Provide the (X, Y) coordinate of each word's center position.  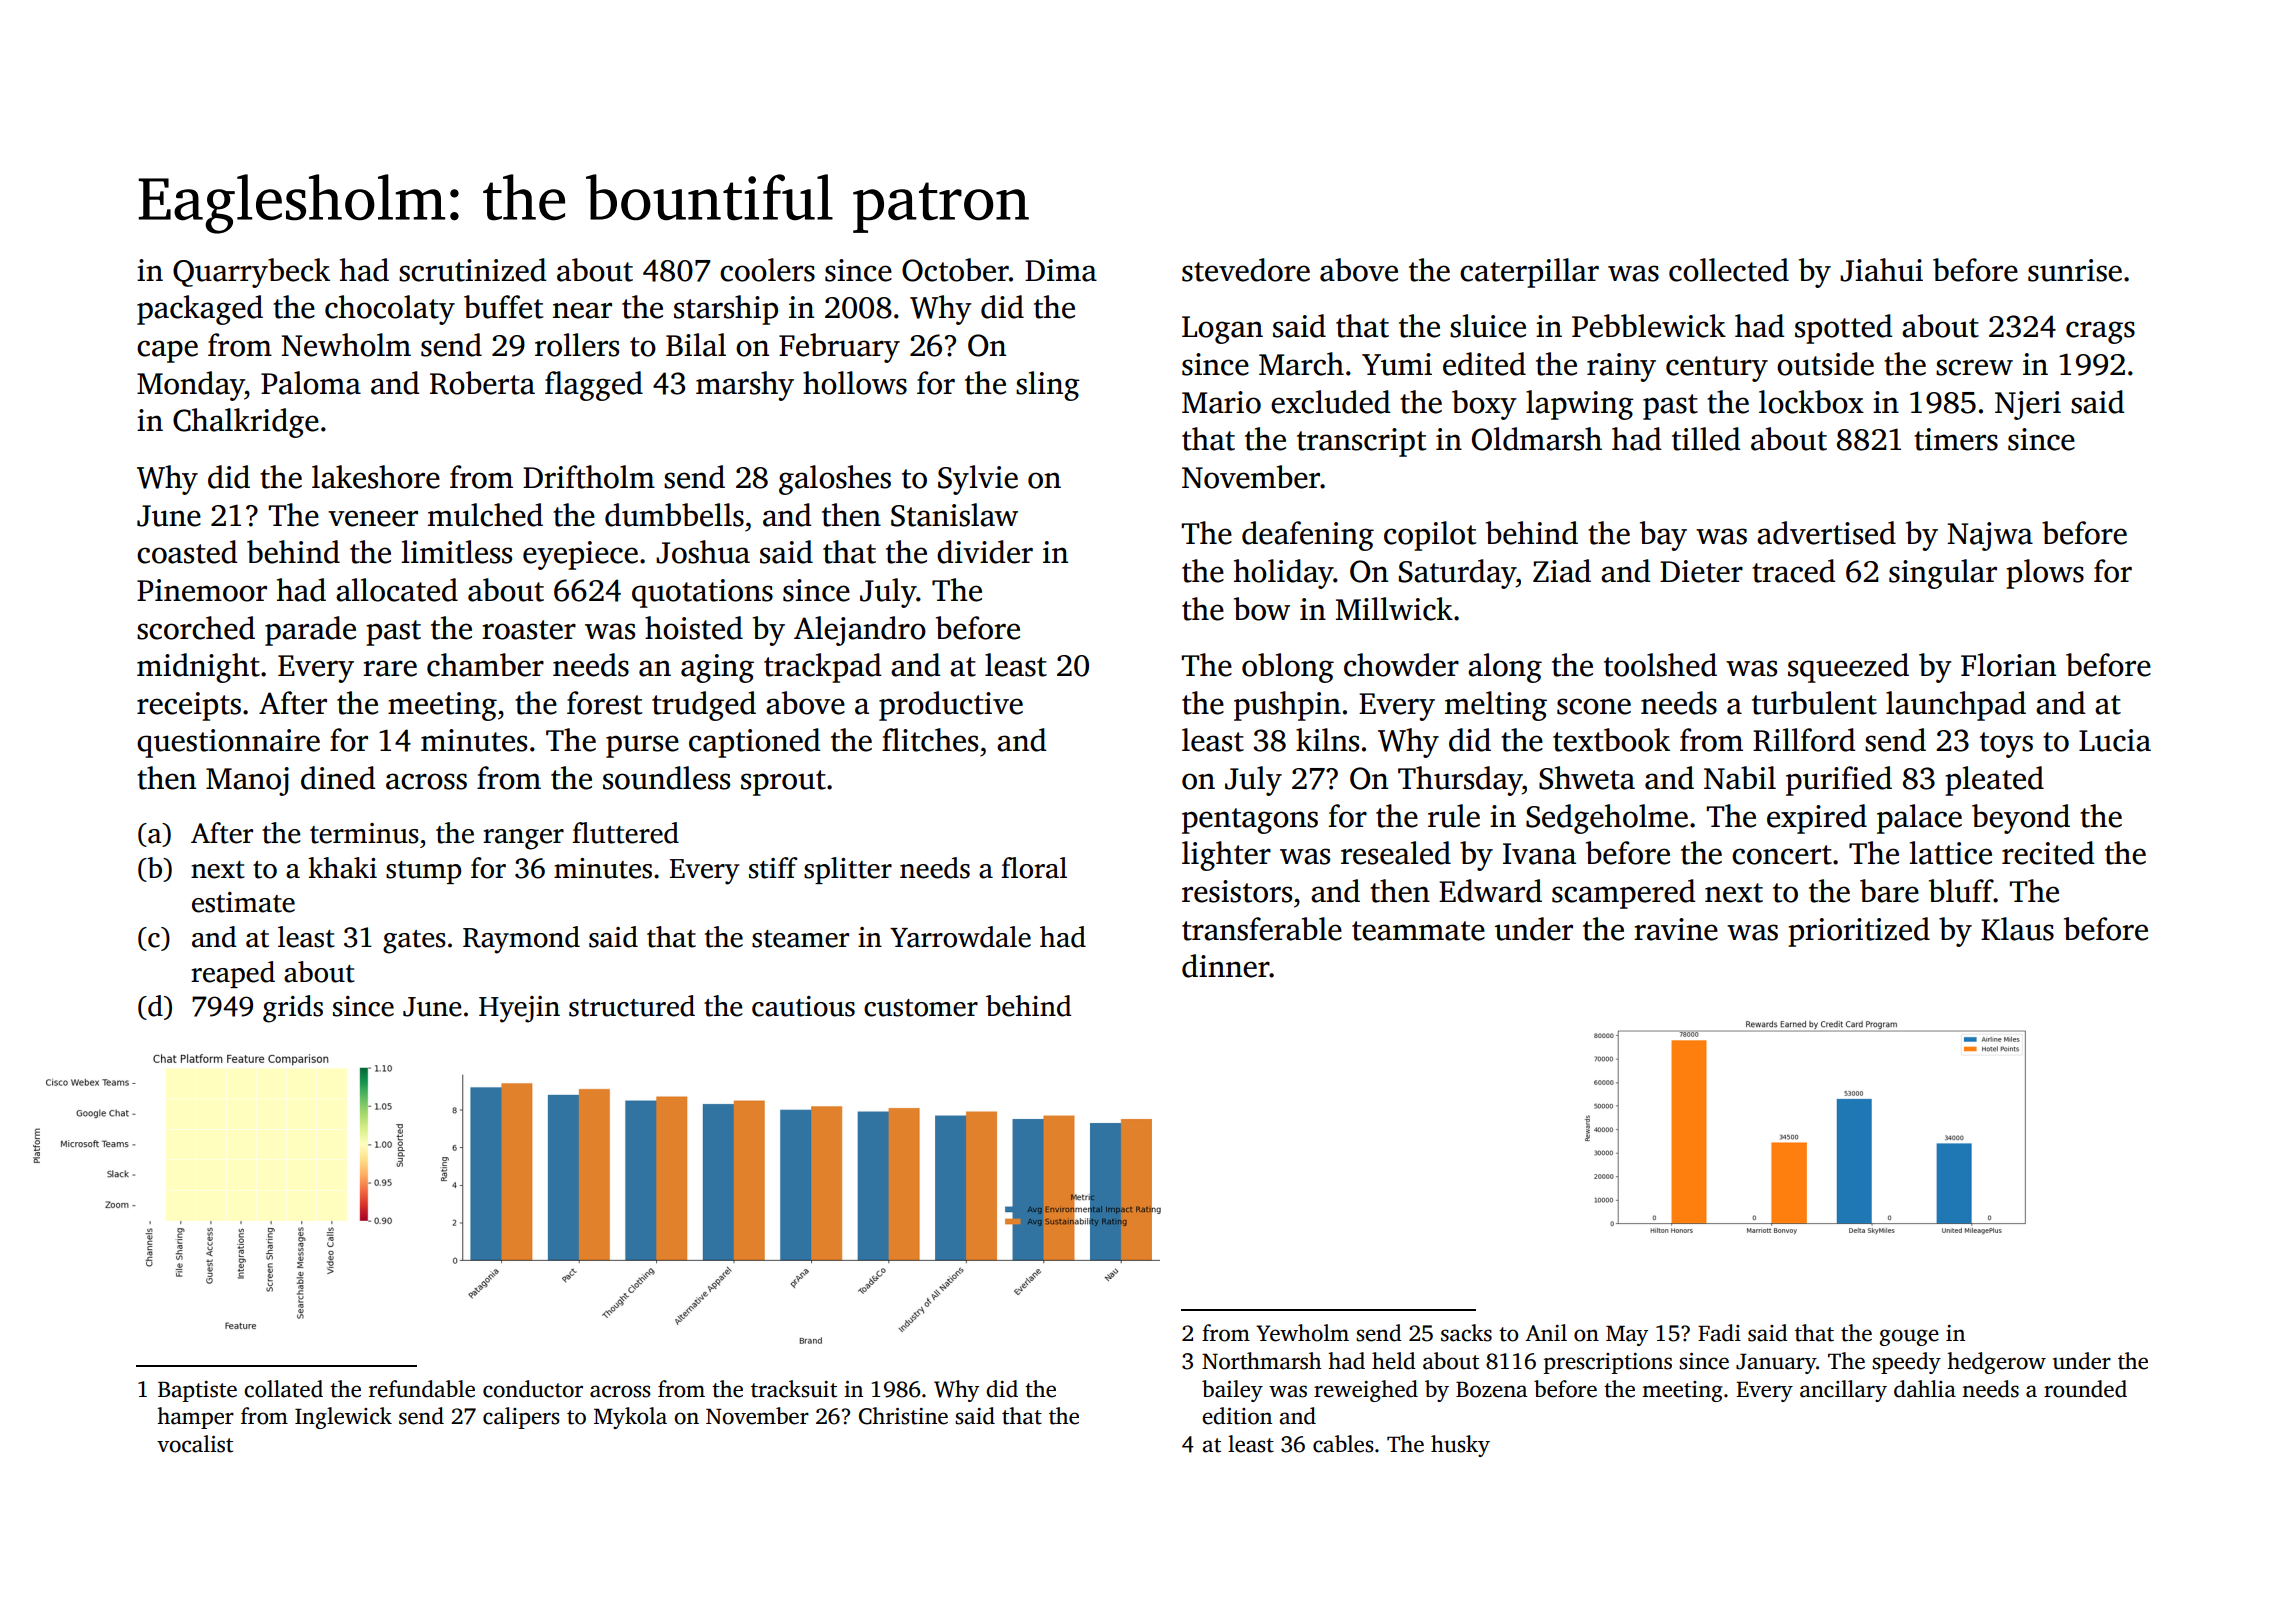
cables (1343, 1444)
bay (1663, 536)
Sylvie (978, 480)
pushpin (1287, 706)
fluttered (625, 833)
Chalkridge (246, 423)
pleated (1994, 781)
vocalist (195, 1444)
